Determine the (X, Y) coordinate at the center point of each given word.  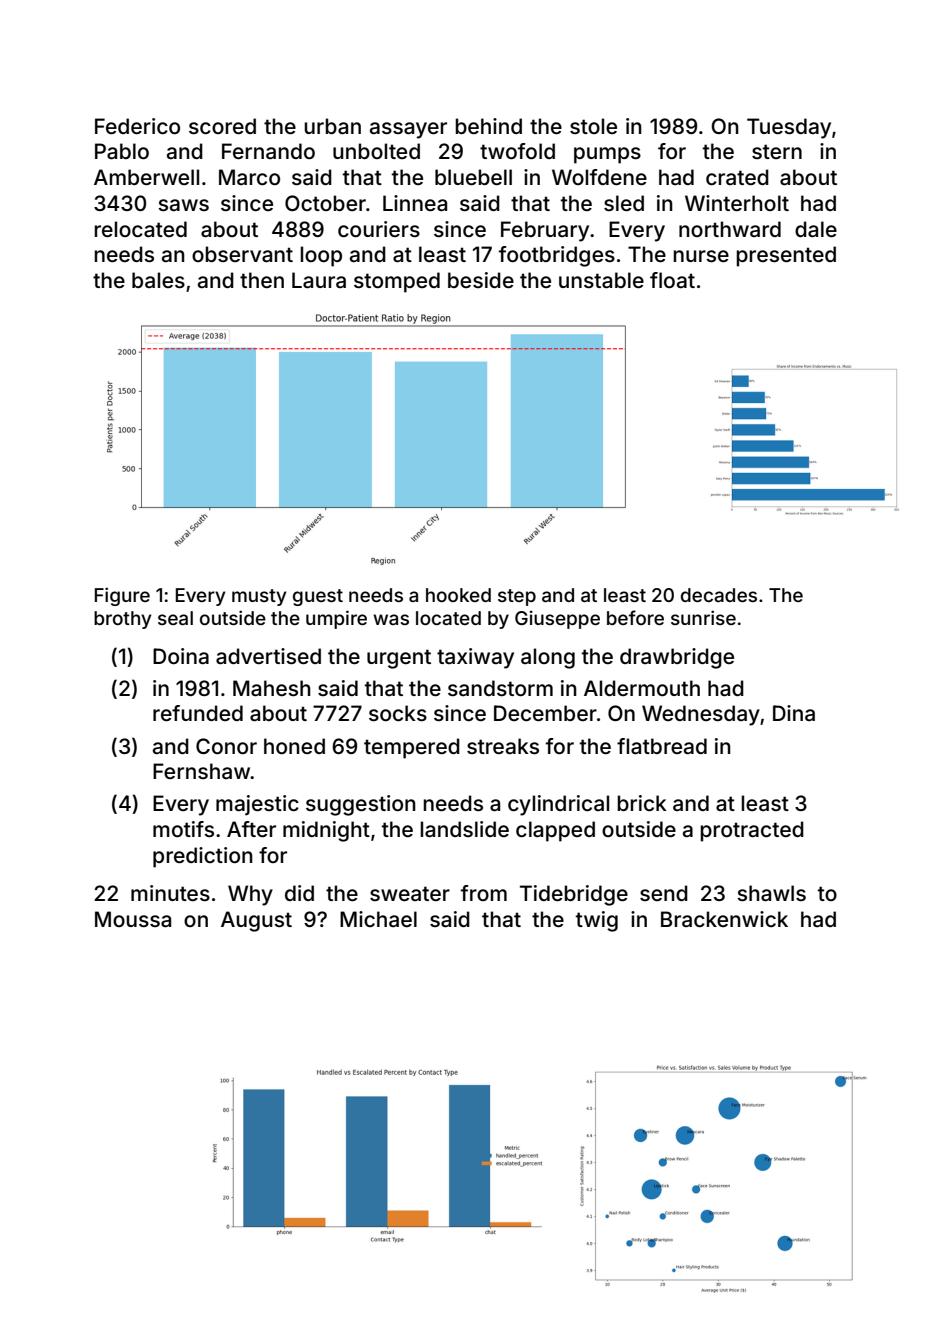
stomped (397, 282)
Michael (378, 919)
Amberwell (146, 177)
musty (259, 597)
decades (719, 595)
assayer (408, 130)
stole (593, 126)
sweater (410, 893)
